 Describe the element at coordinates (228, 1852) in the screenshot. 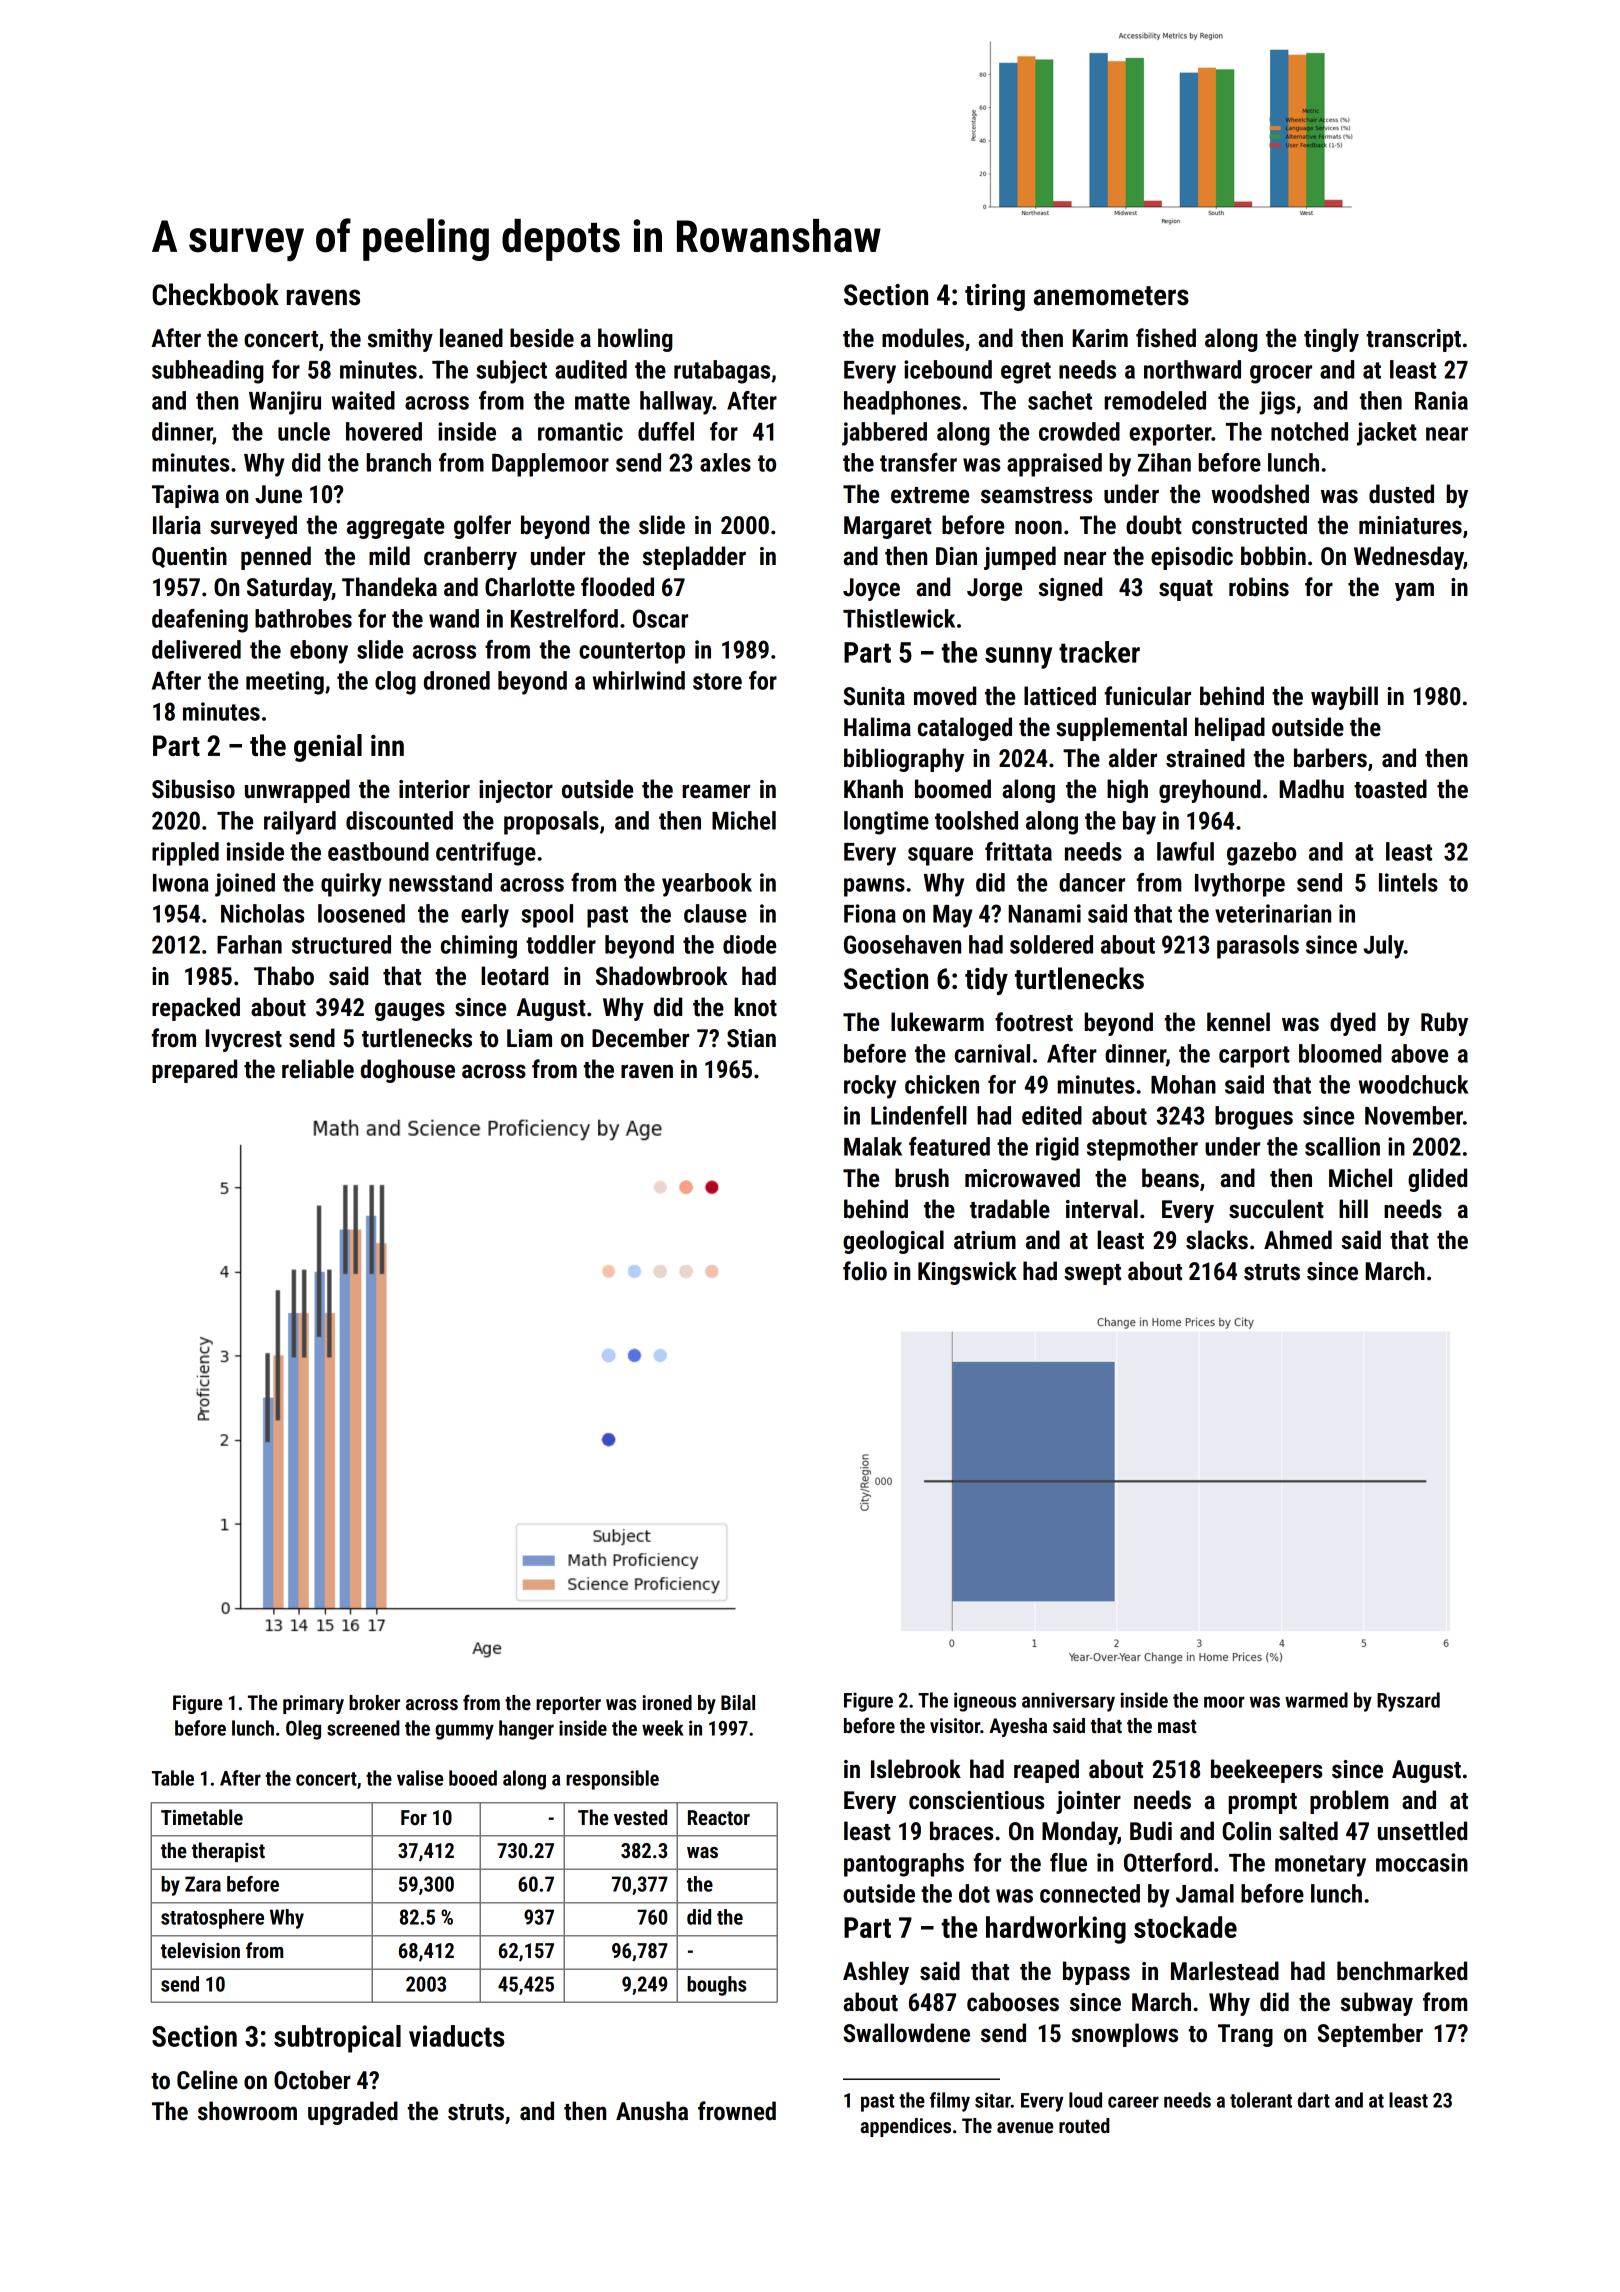

I see `therapist` at that location.
